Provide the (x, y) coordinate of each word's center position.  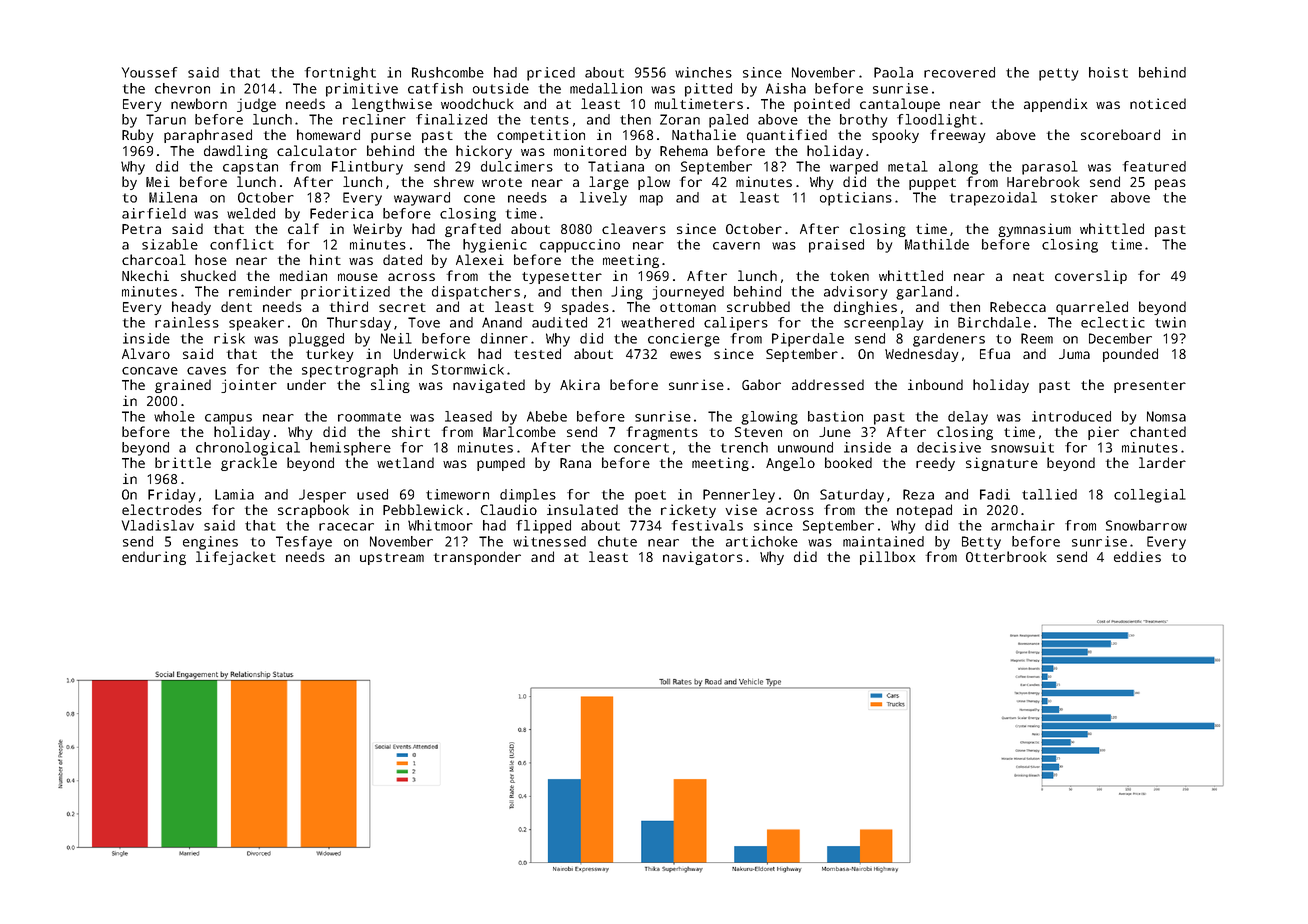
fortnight (340, 74)
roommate (369, 417)
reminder (260, 291)
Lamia (234, 494)
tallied (1049, 494)
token (849, 275)
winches (703, 72)
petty (1058, 74)
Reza (918, 494)
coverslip (1091, 277)
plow (654, 183)
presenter (1150, 387)
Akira (580, 384)
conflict (242, 244)
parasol (1050, 168)
